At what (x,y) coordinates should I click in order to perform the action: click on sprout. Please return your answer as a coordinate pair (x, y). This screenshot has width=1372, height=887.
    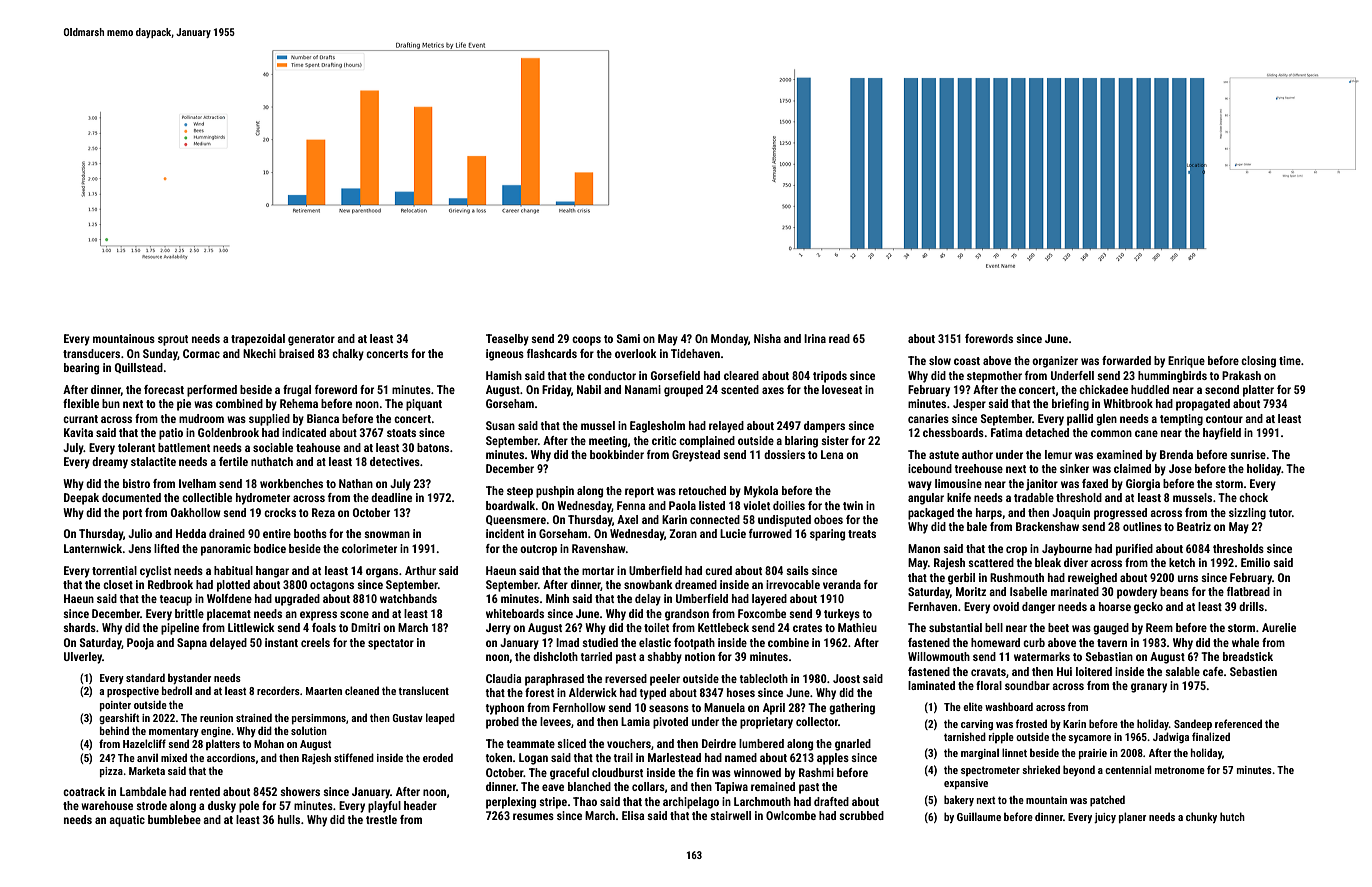
    Looking at the image, I should click on (173, 340).
